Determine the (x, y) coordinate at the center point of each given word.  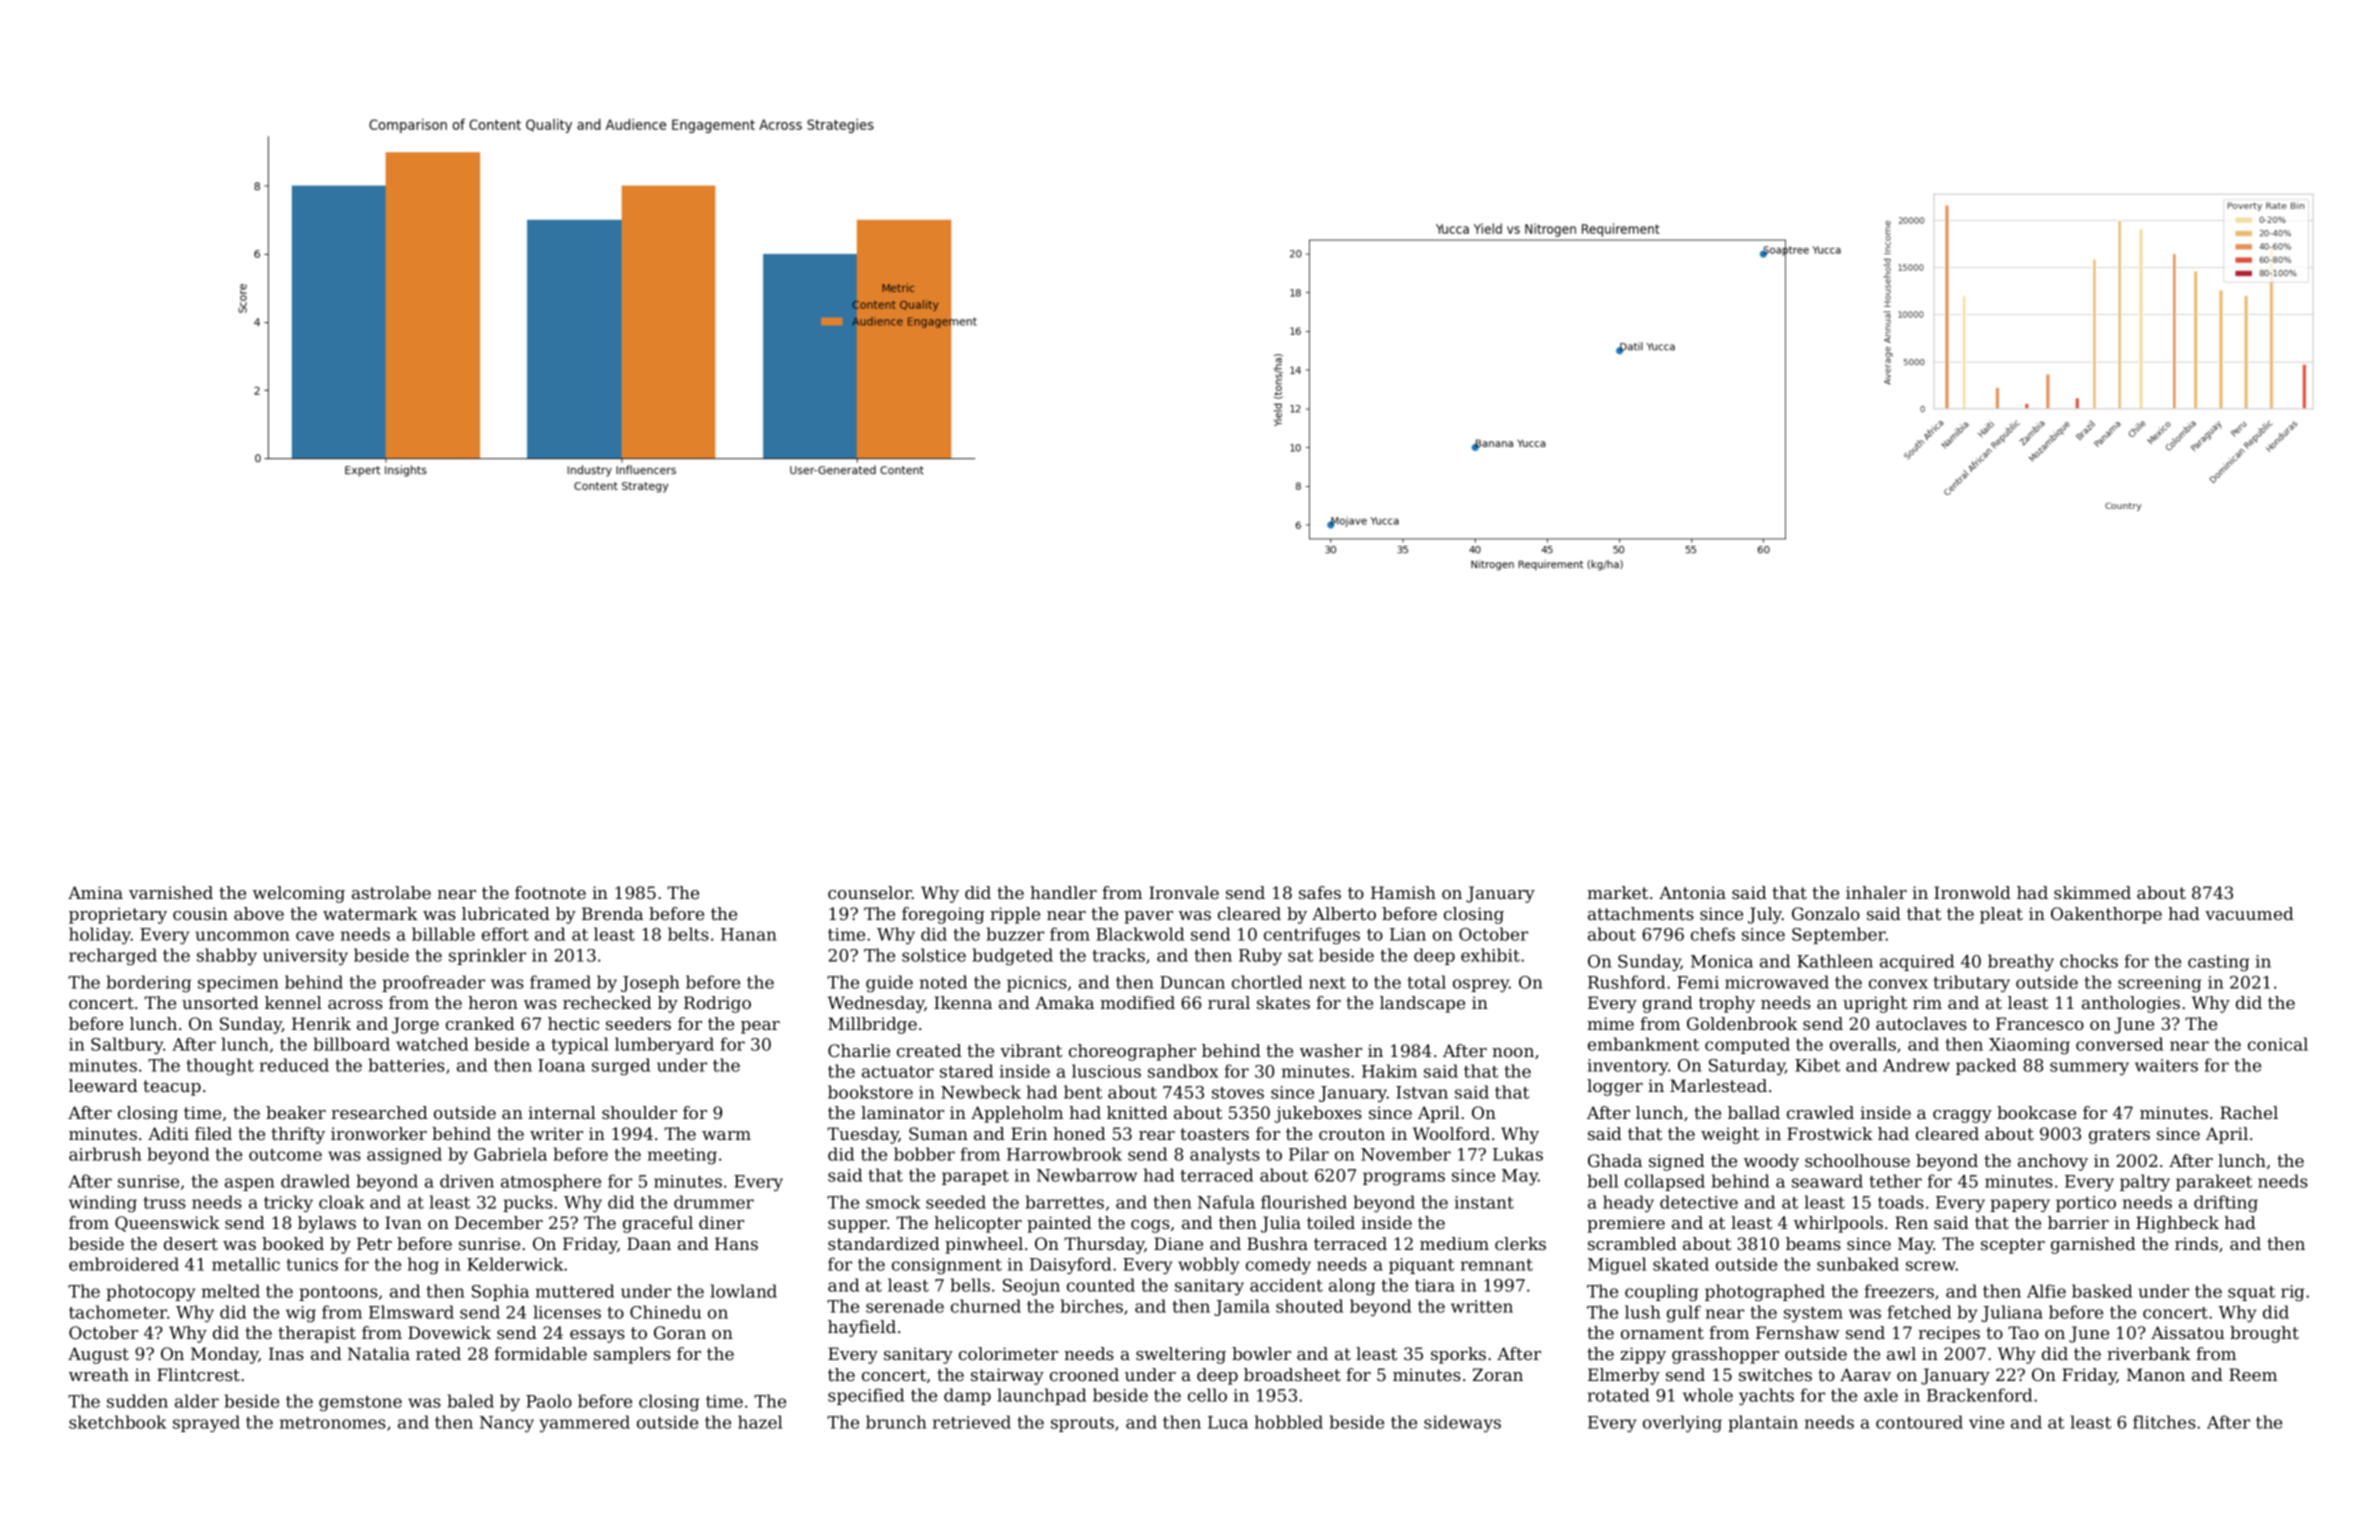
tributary (1971, 984)
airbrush (105, 1154)
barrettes (1064, 1202)
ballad (1754, 1112)
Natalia (379, 1353)
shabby (227, 957)
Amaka (1064, 1002)
